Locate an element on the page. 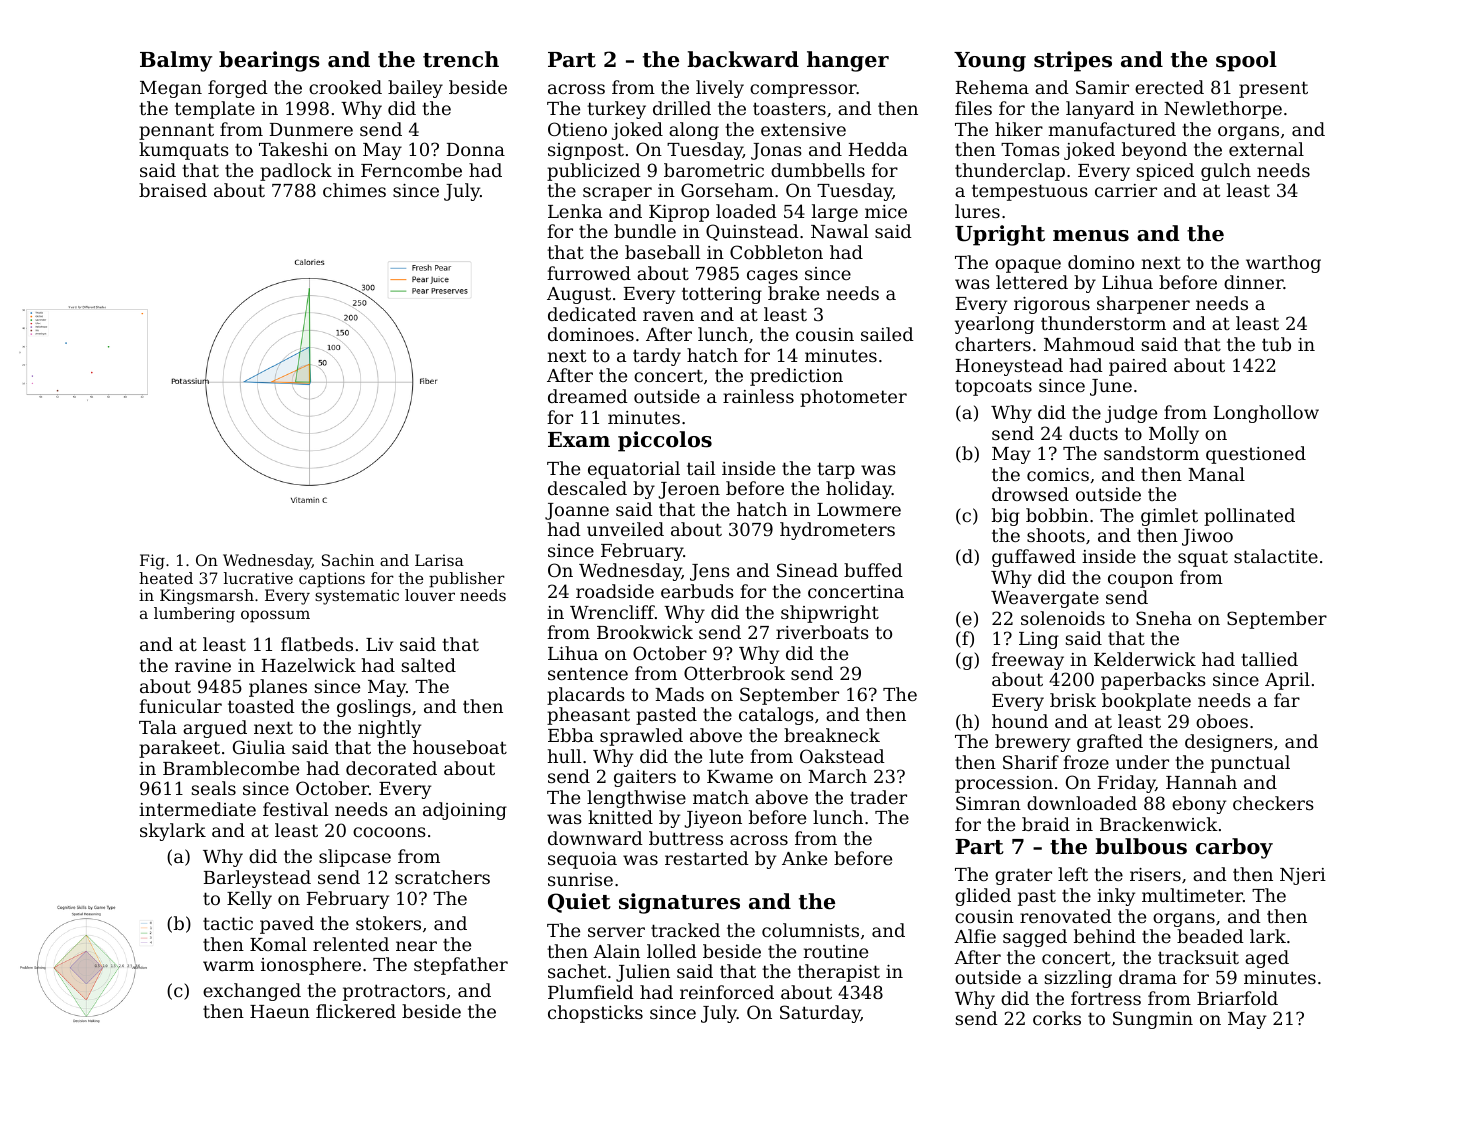 The image size is (1466, 1133). stripes is located at coordinates (1073, 61).
